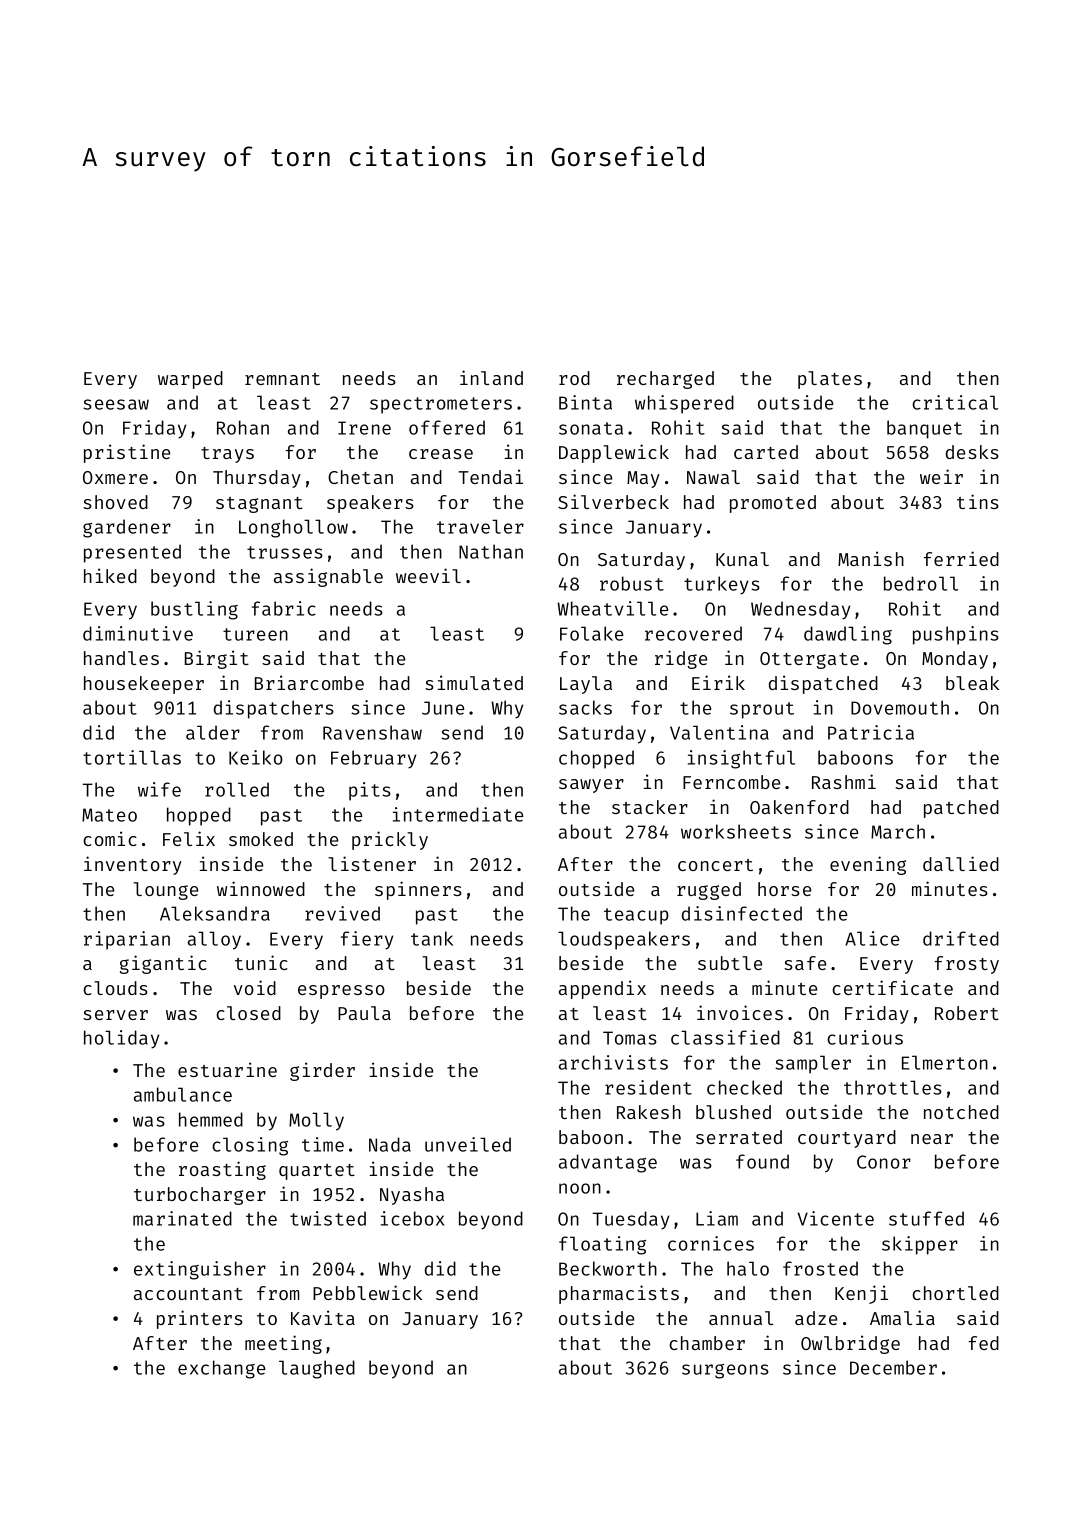  Describe the element at coordinates (956, 635) in the image. I see `pushpins` at that location.
